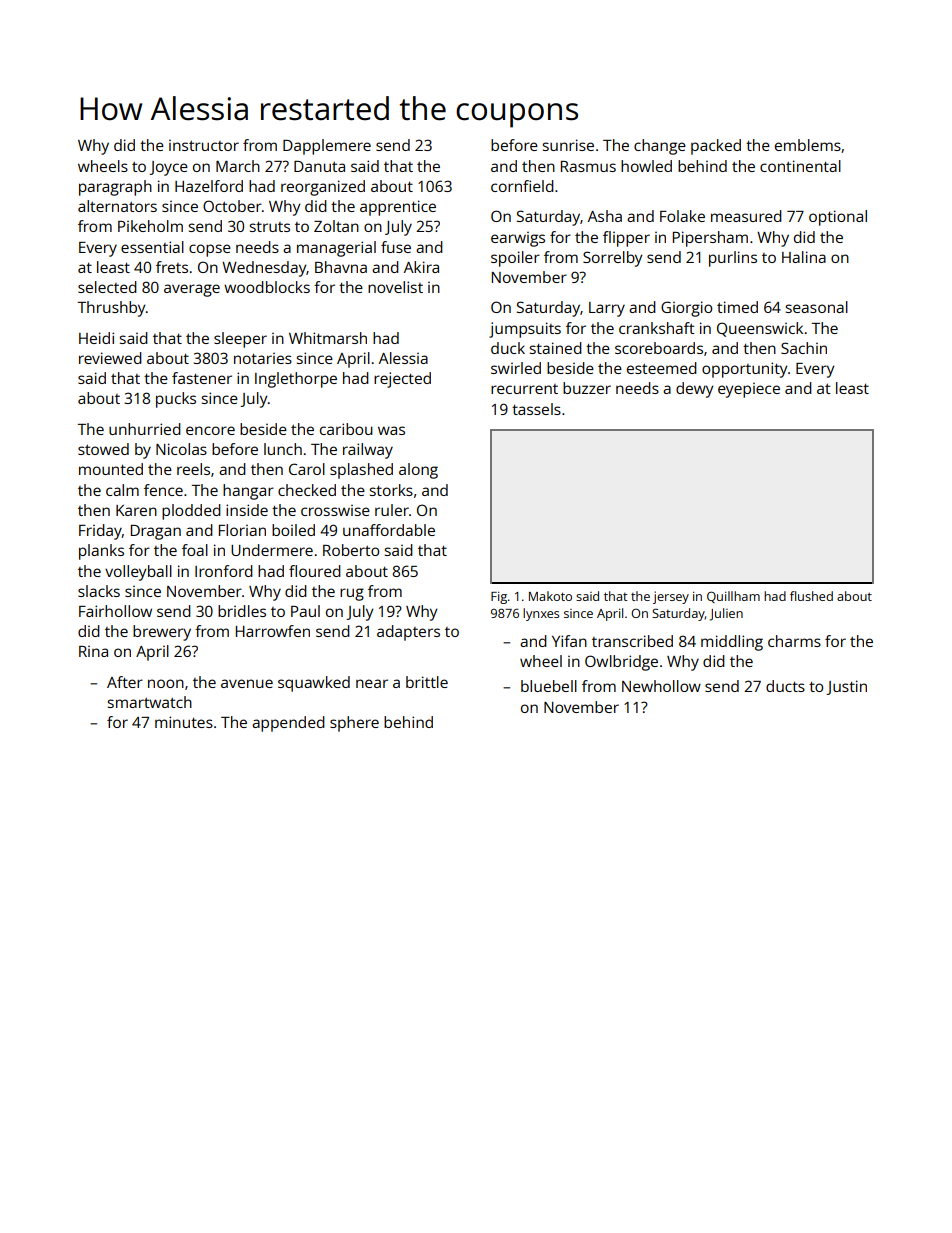  Describe the element at coordinates (632, 641) in the image. I see `transcribed` at that location.
